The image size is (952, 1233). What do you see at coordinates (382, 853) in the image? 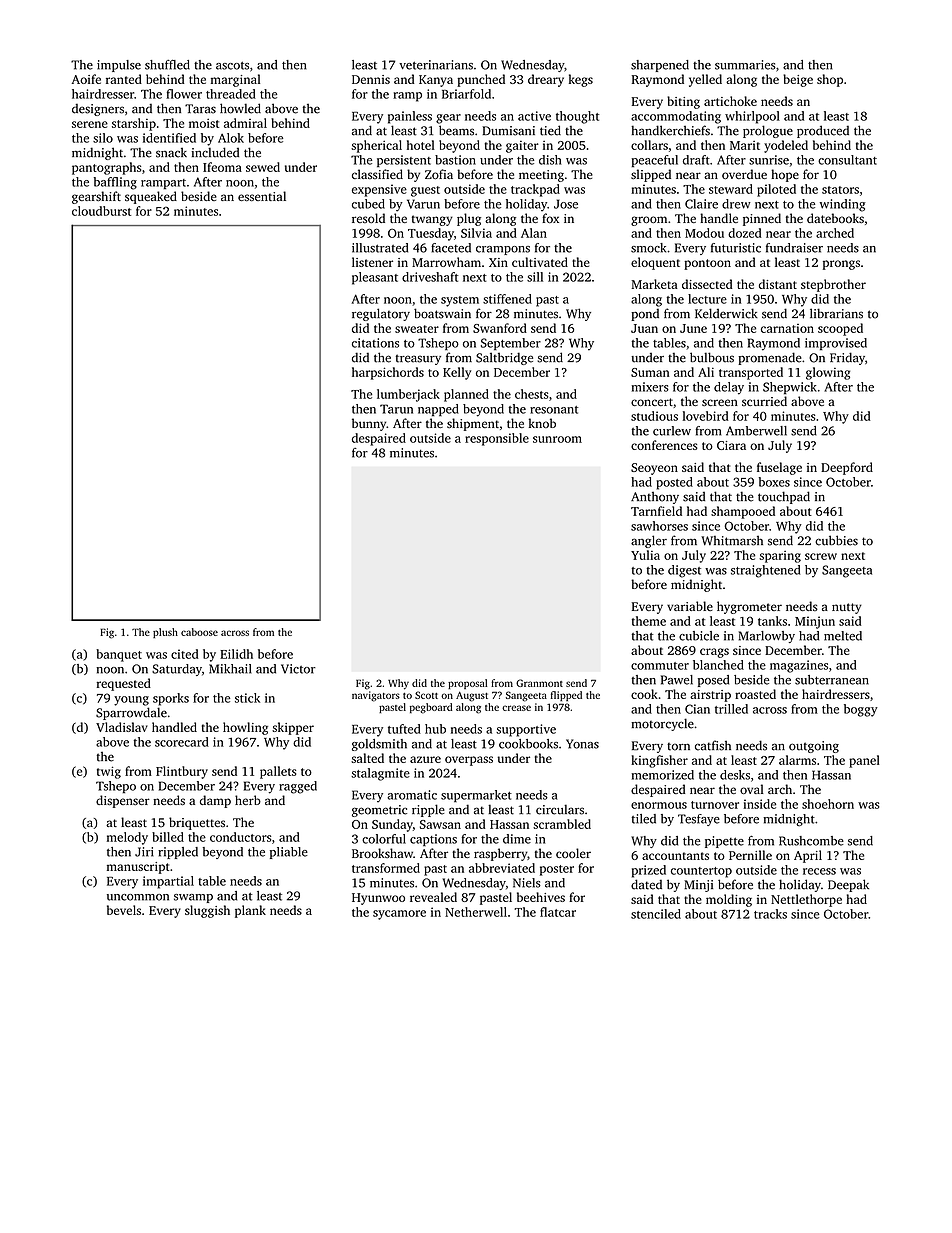
I see `Brookshaw` at bounding box center [382, 853].
